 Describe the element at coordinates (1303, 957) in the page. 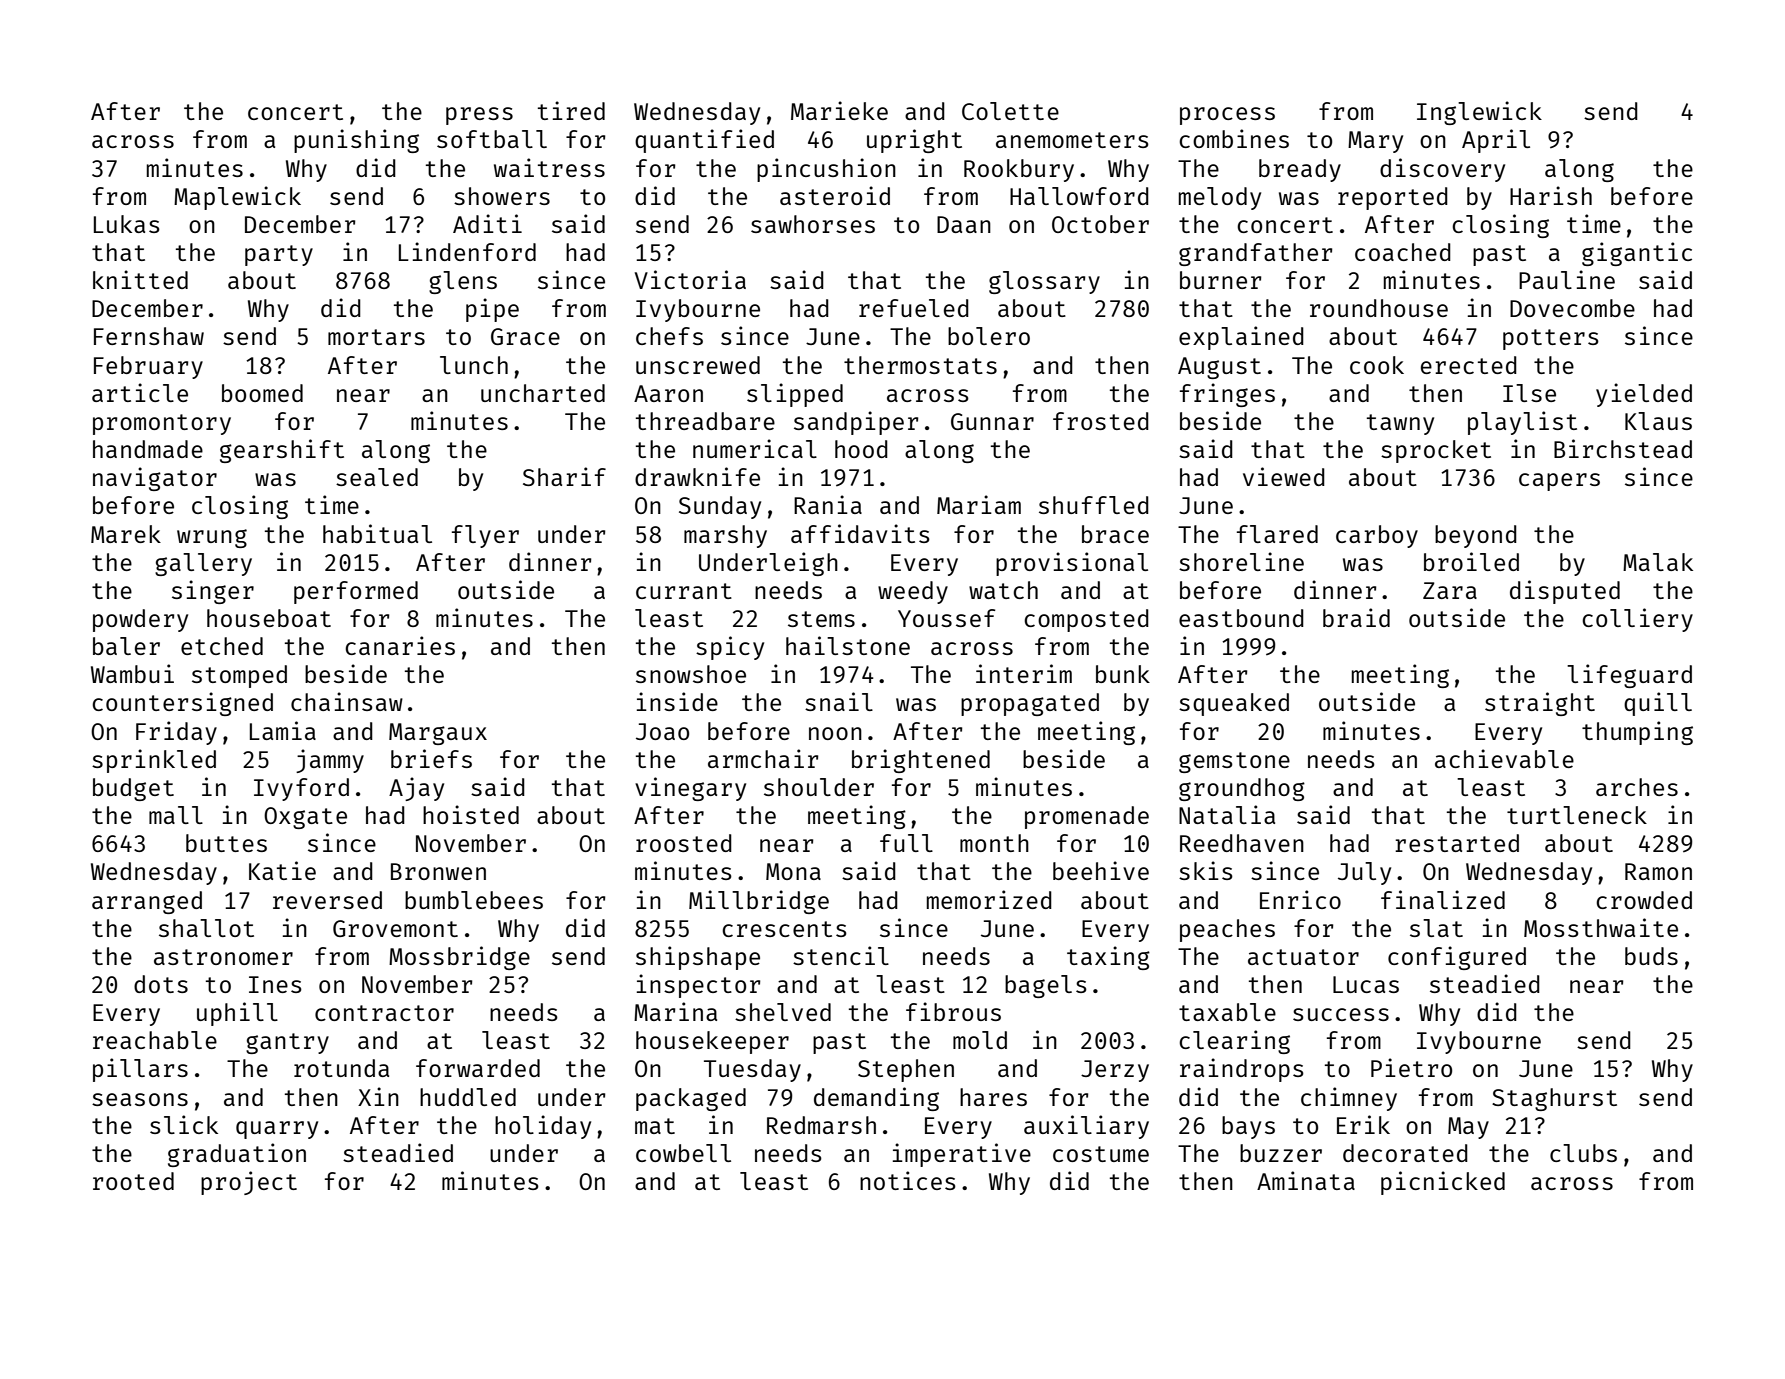

I see `actuator` at that location.
